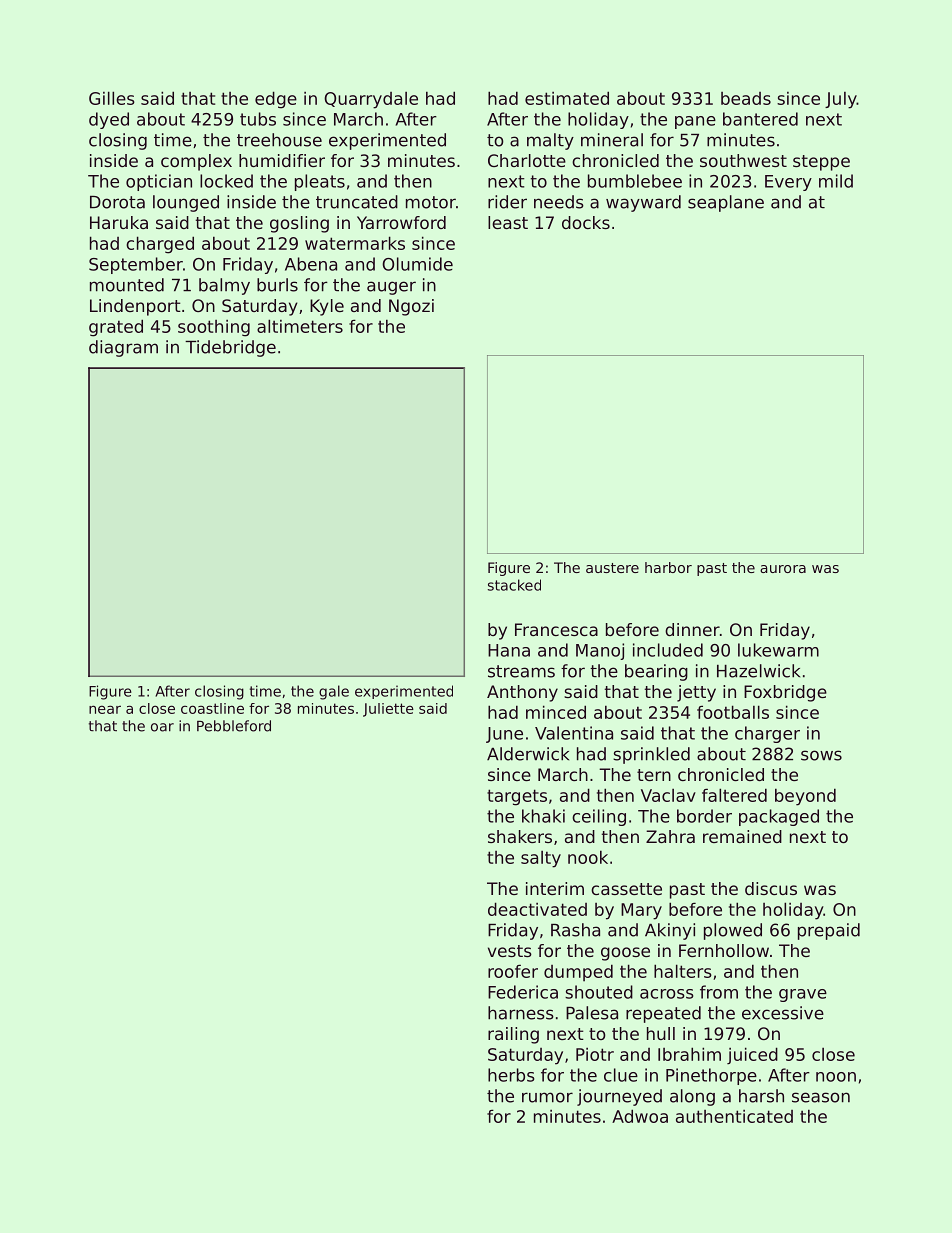 The width and height of the page is (952, 1233). What do you see at coordinates (670, 836) in the page?
I see `Zahra` at bounding box center [670, 836].
